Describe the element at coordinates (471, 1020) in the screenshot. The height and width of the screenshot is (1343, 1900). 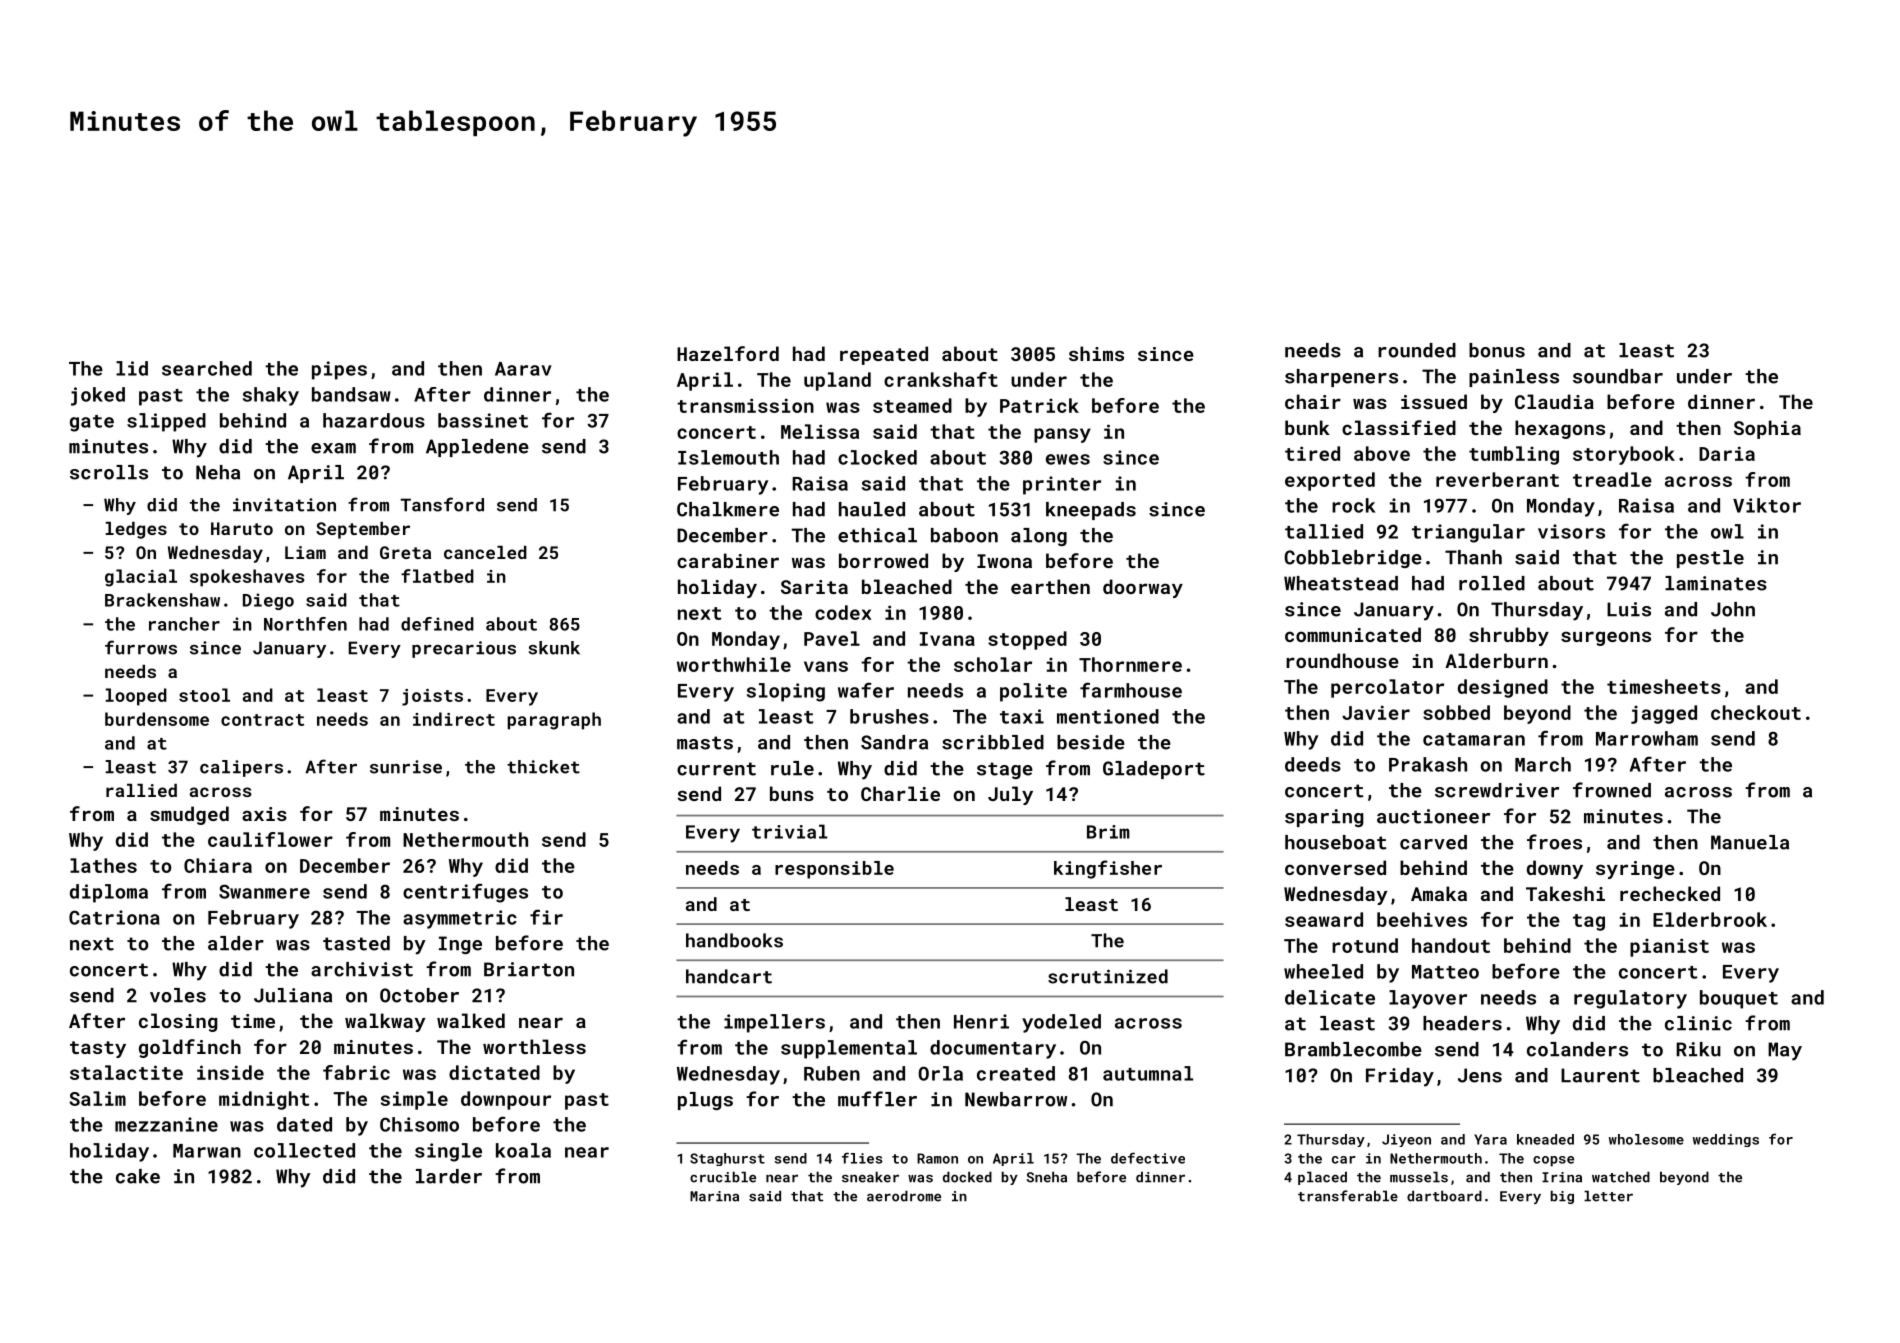
I see `walked` at that location.
